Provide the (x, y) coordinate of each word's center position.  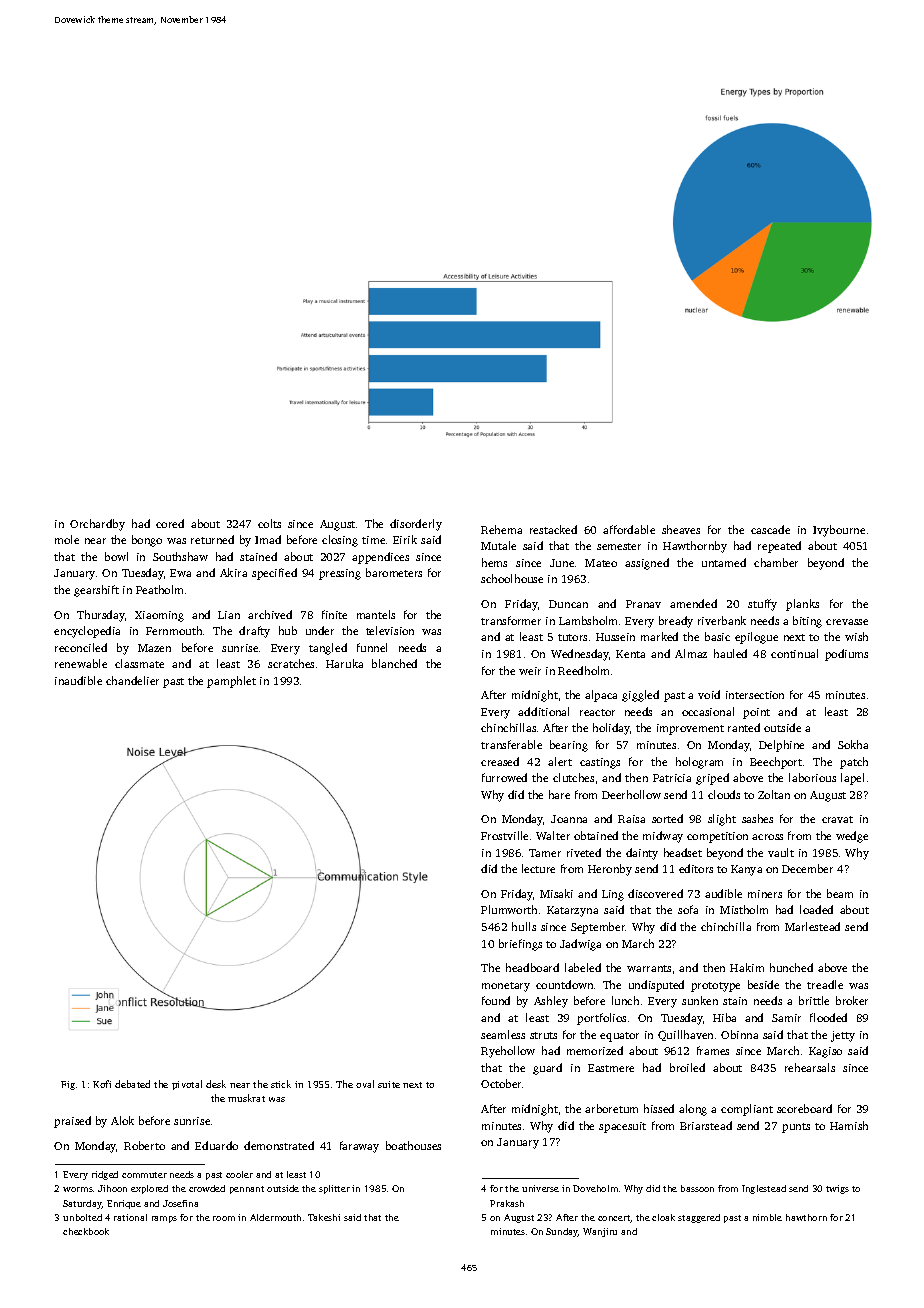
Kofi (102, 1084)
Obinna (739, 1034)
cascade (770, 529)
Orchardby (97, 525)
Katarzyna (572, 911)
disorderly (416, 525)
